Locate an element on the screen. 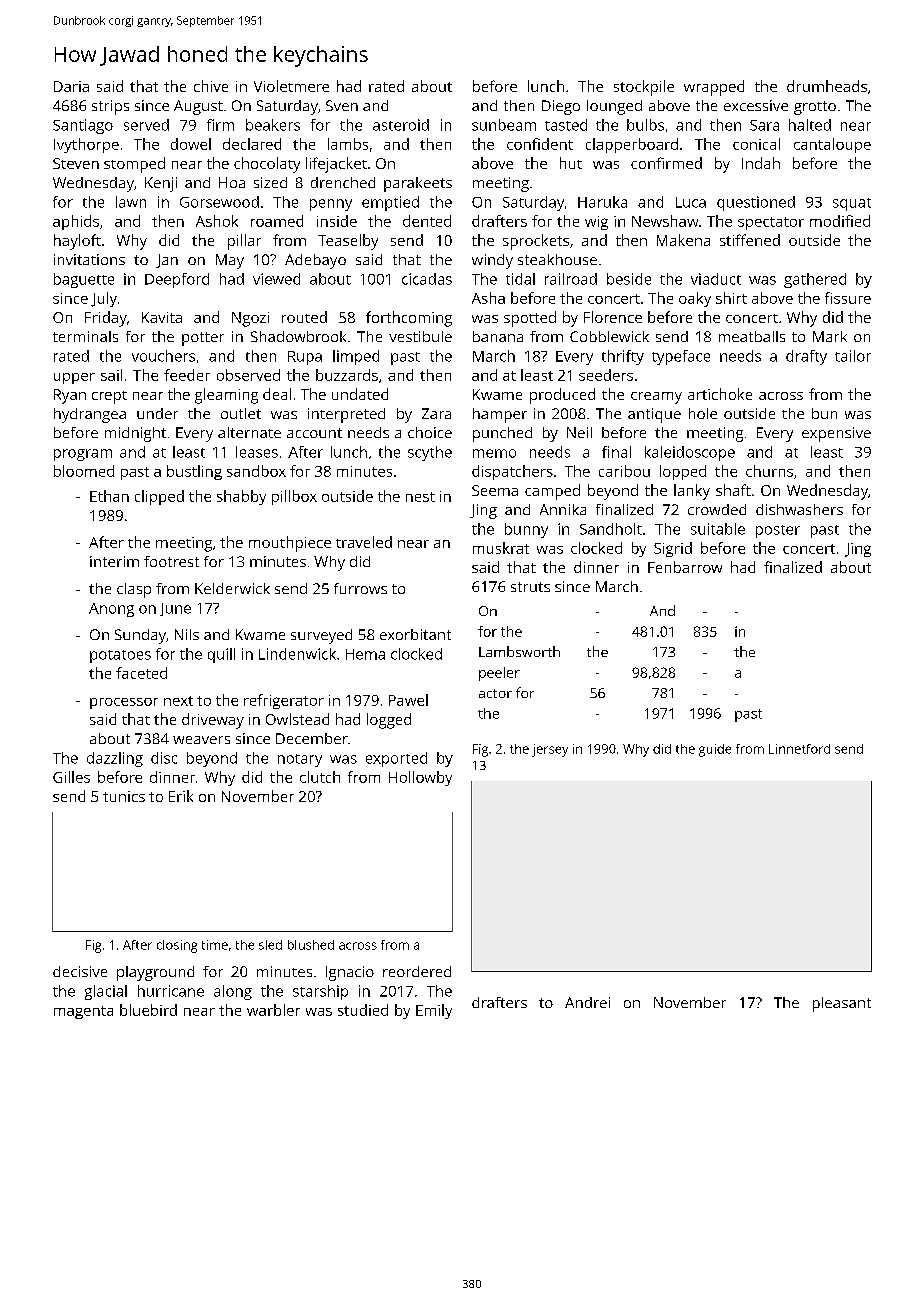 The width and height of the screenshot is (924, 1308). glacial is located at coordinates (106, 992).
